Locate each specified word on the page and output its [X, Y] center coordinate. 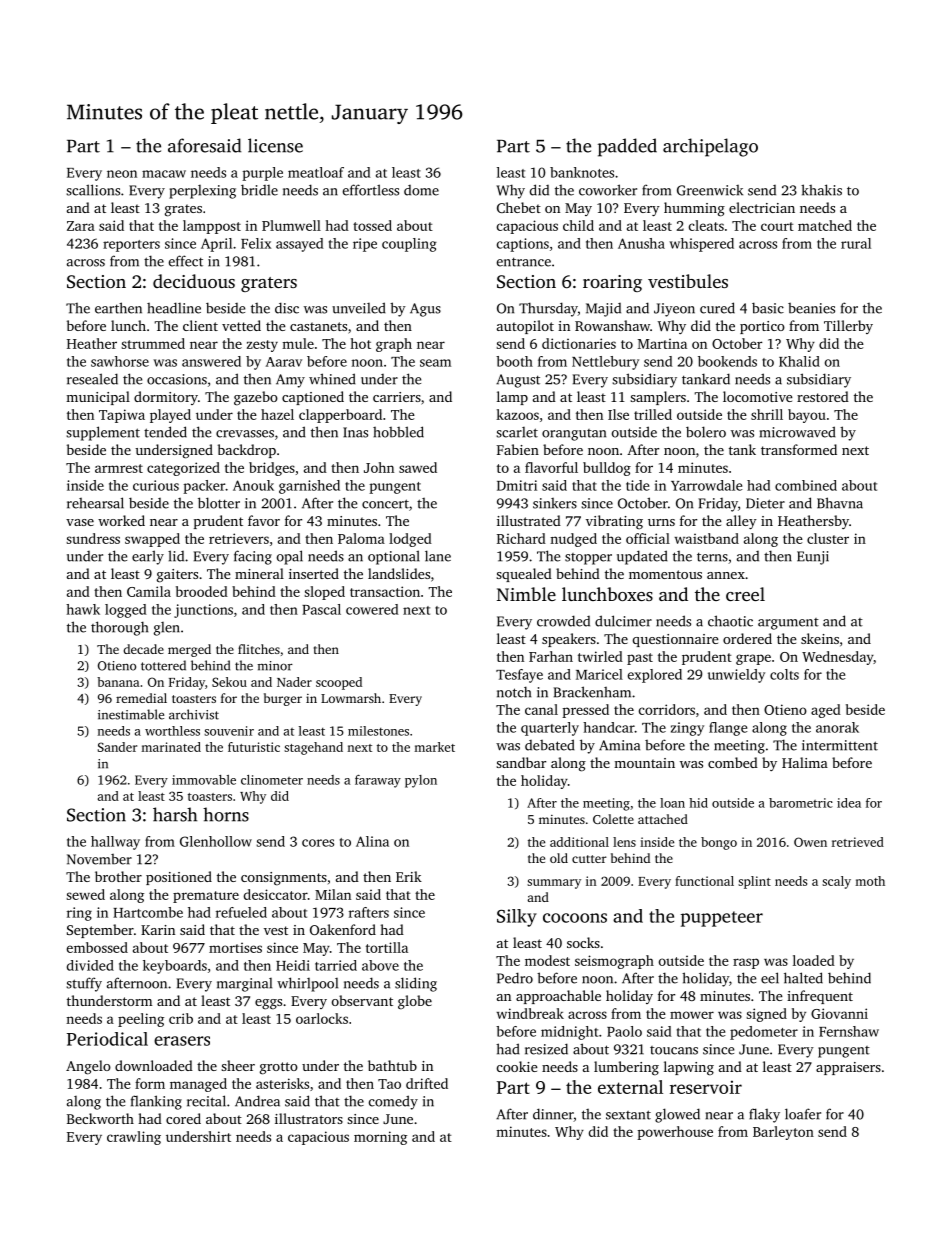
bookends [727, 361]
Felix [256, 243]
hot [360, 343]
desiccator [275, 894]
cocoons [575, 918]
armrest [119, 468]
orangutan [574, 435]
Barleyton [783, 1133]
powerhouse [675, 1133]
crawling [134, 1138]
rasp [746, 963]
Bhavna [840, 503]
